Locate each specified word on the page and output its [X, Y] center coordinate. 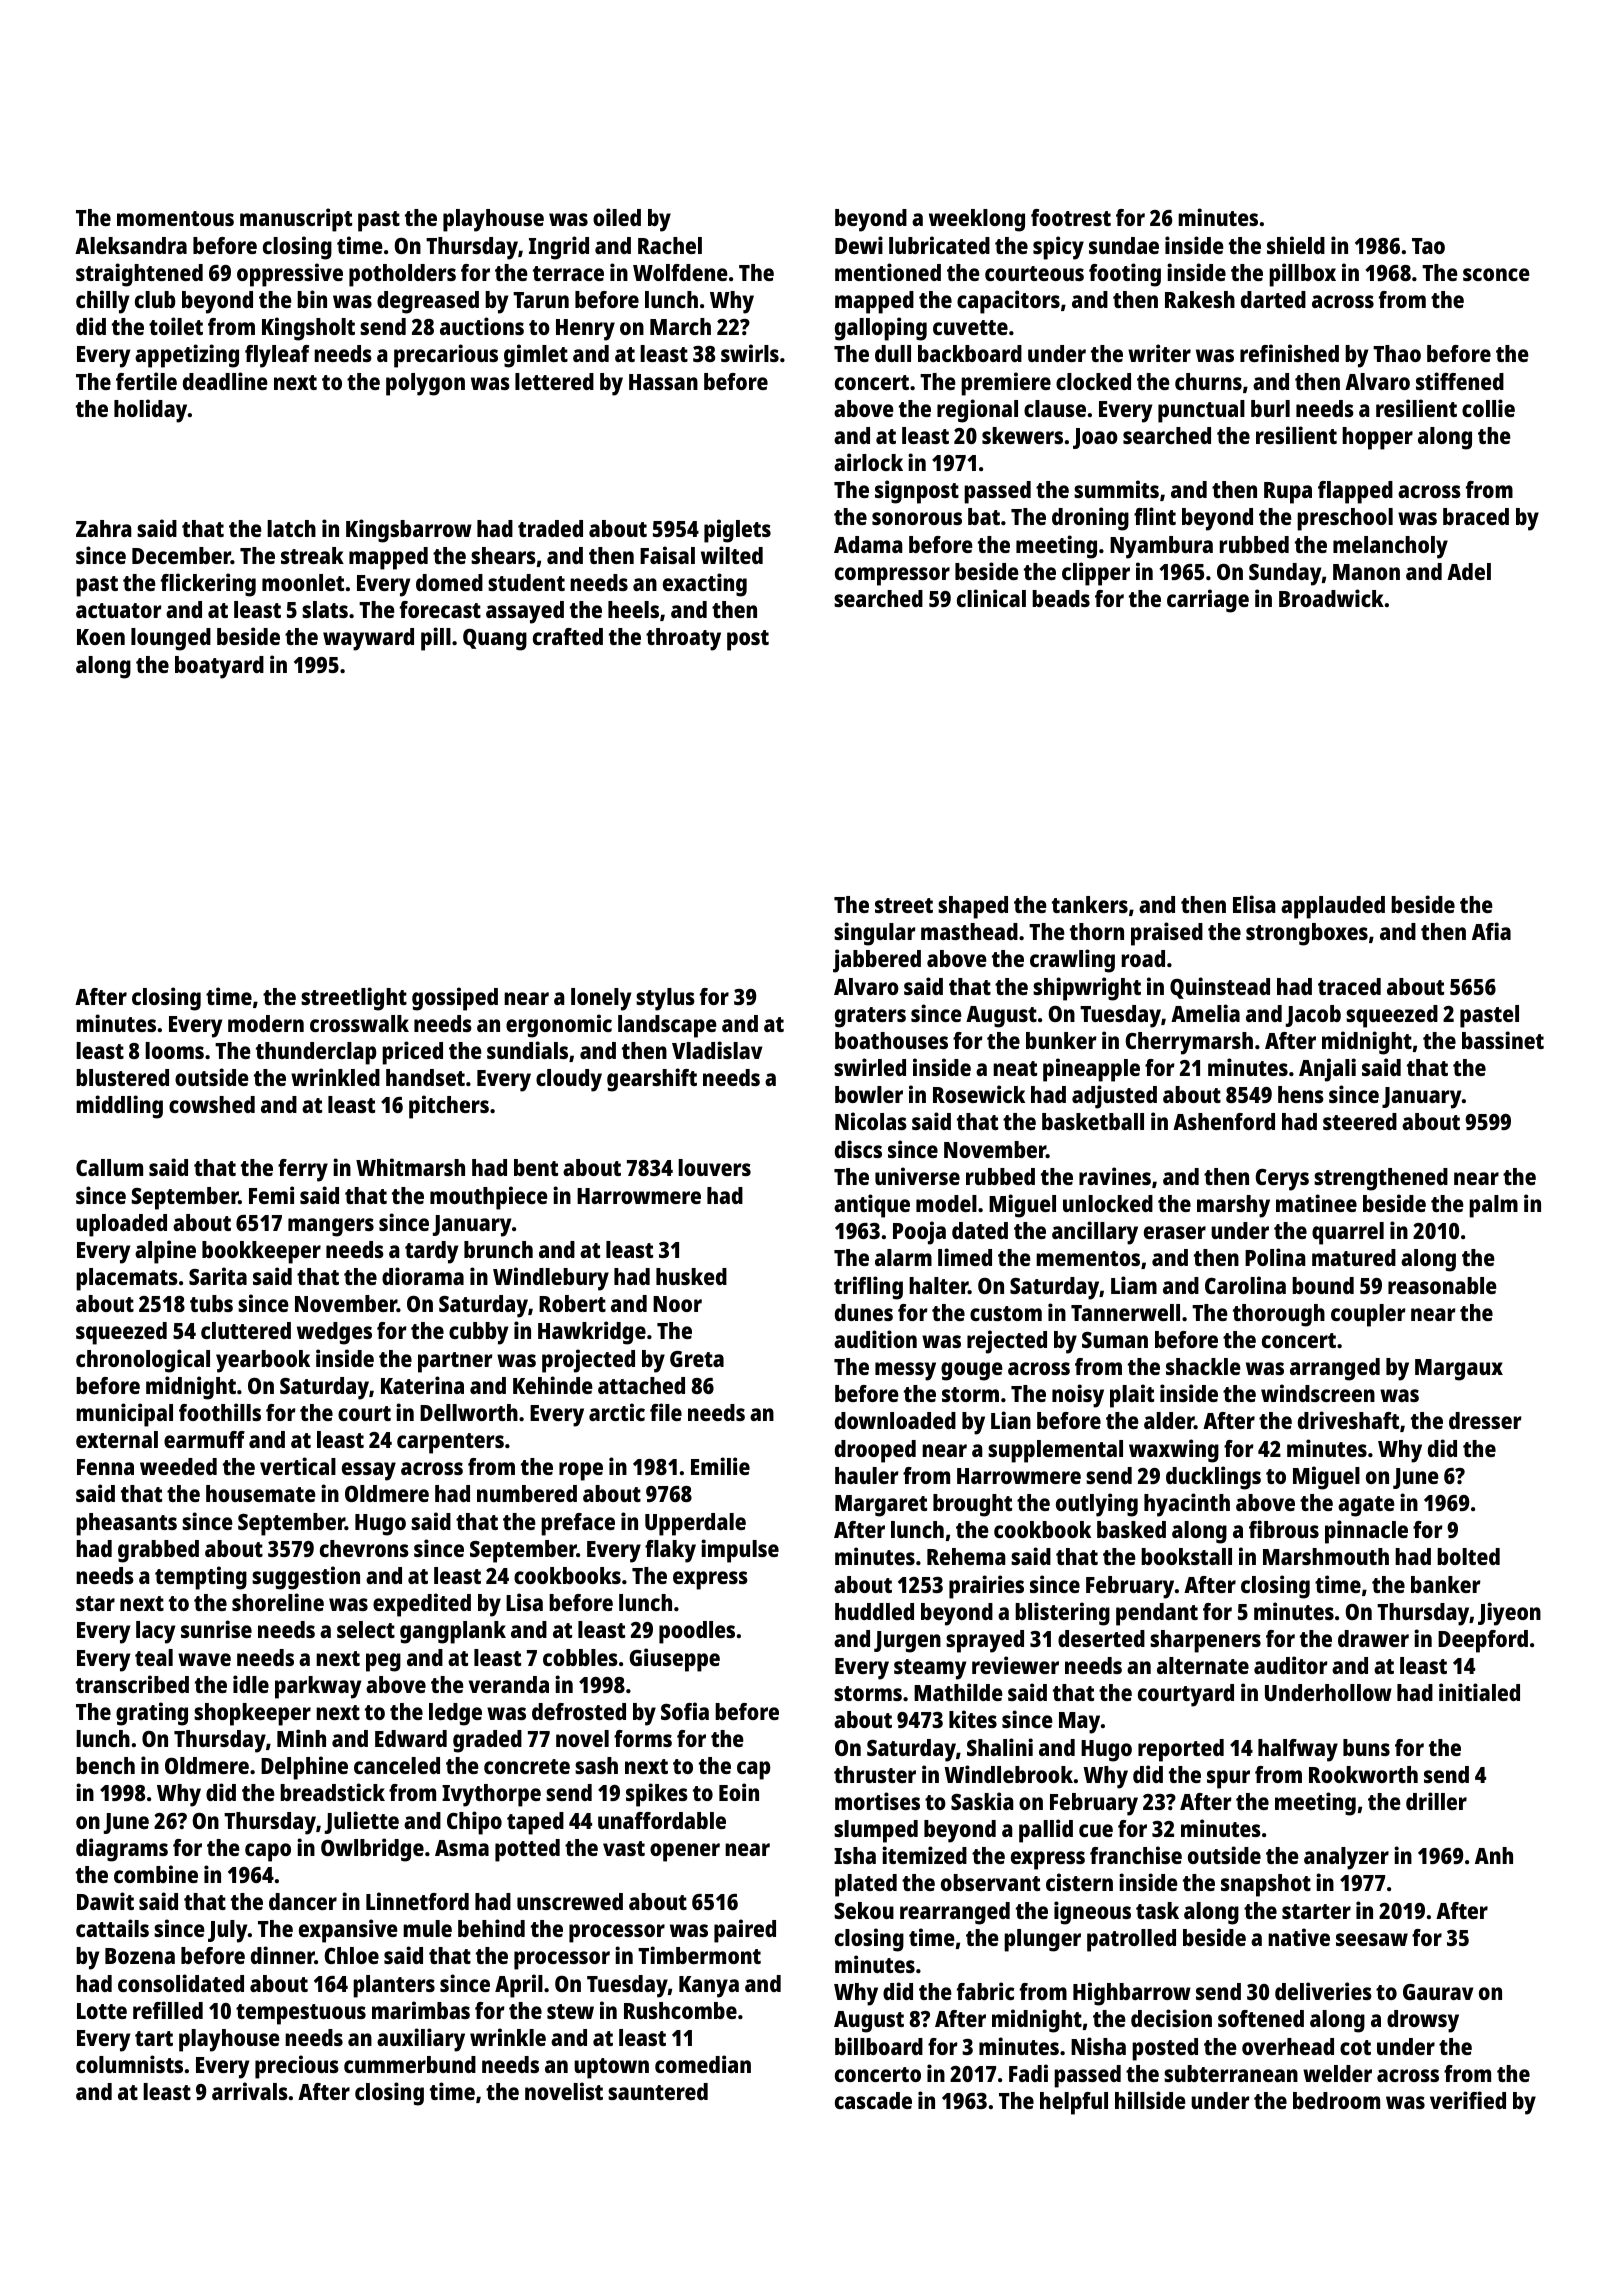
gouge [972, 1371]
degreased [428, 302]
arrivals [250, 2091]
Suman [1115, 1340]
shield [1296, 245]
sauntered [658, 2091]
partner [455, 1362]
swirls [750, 353]
